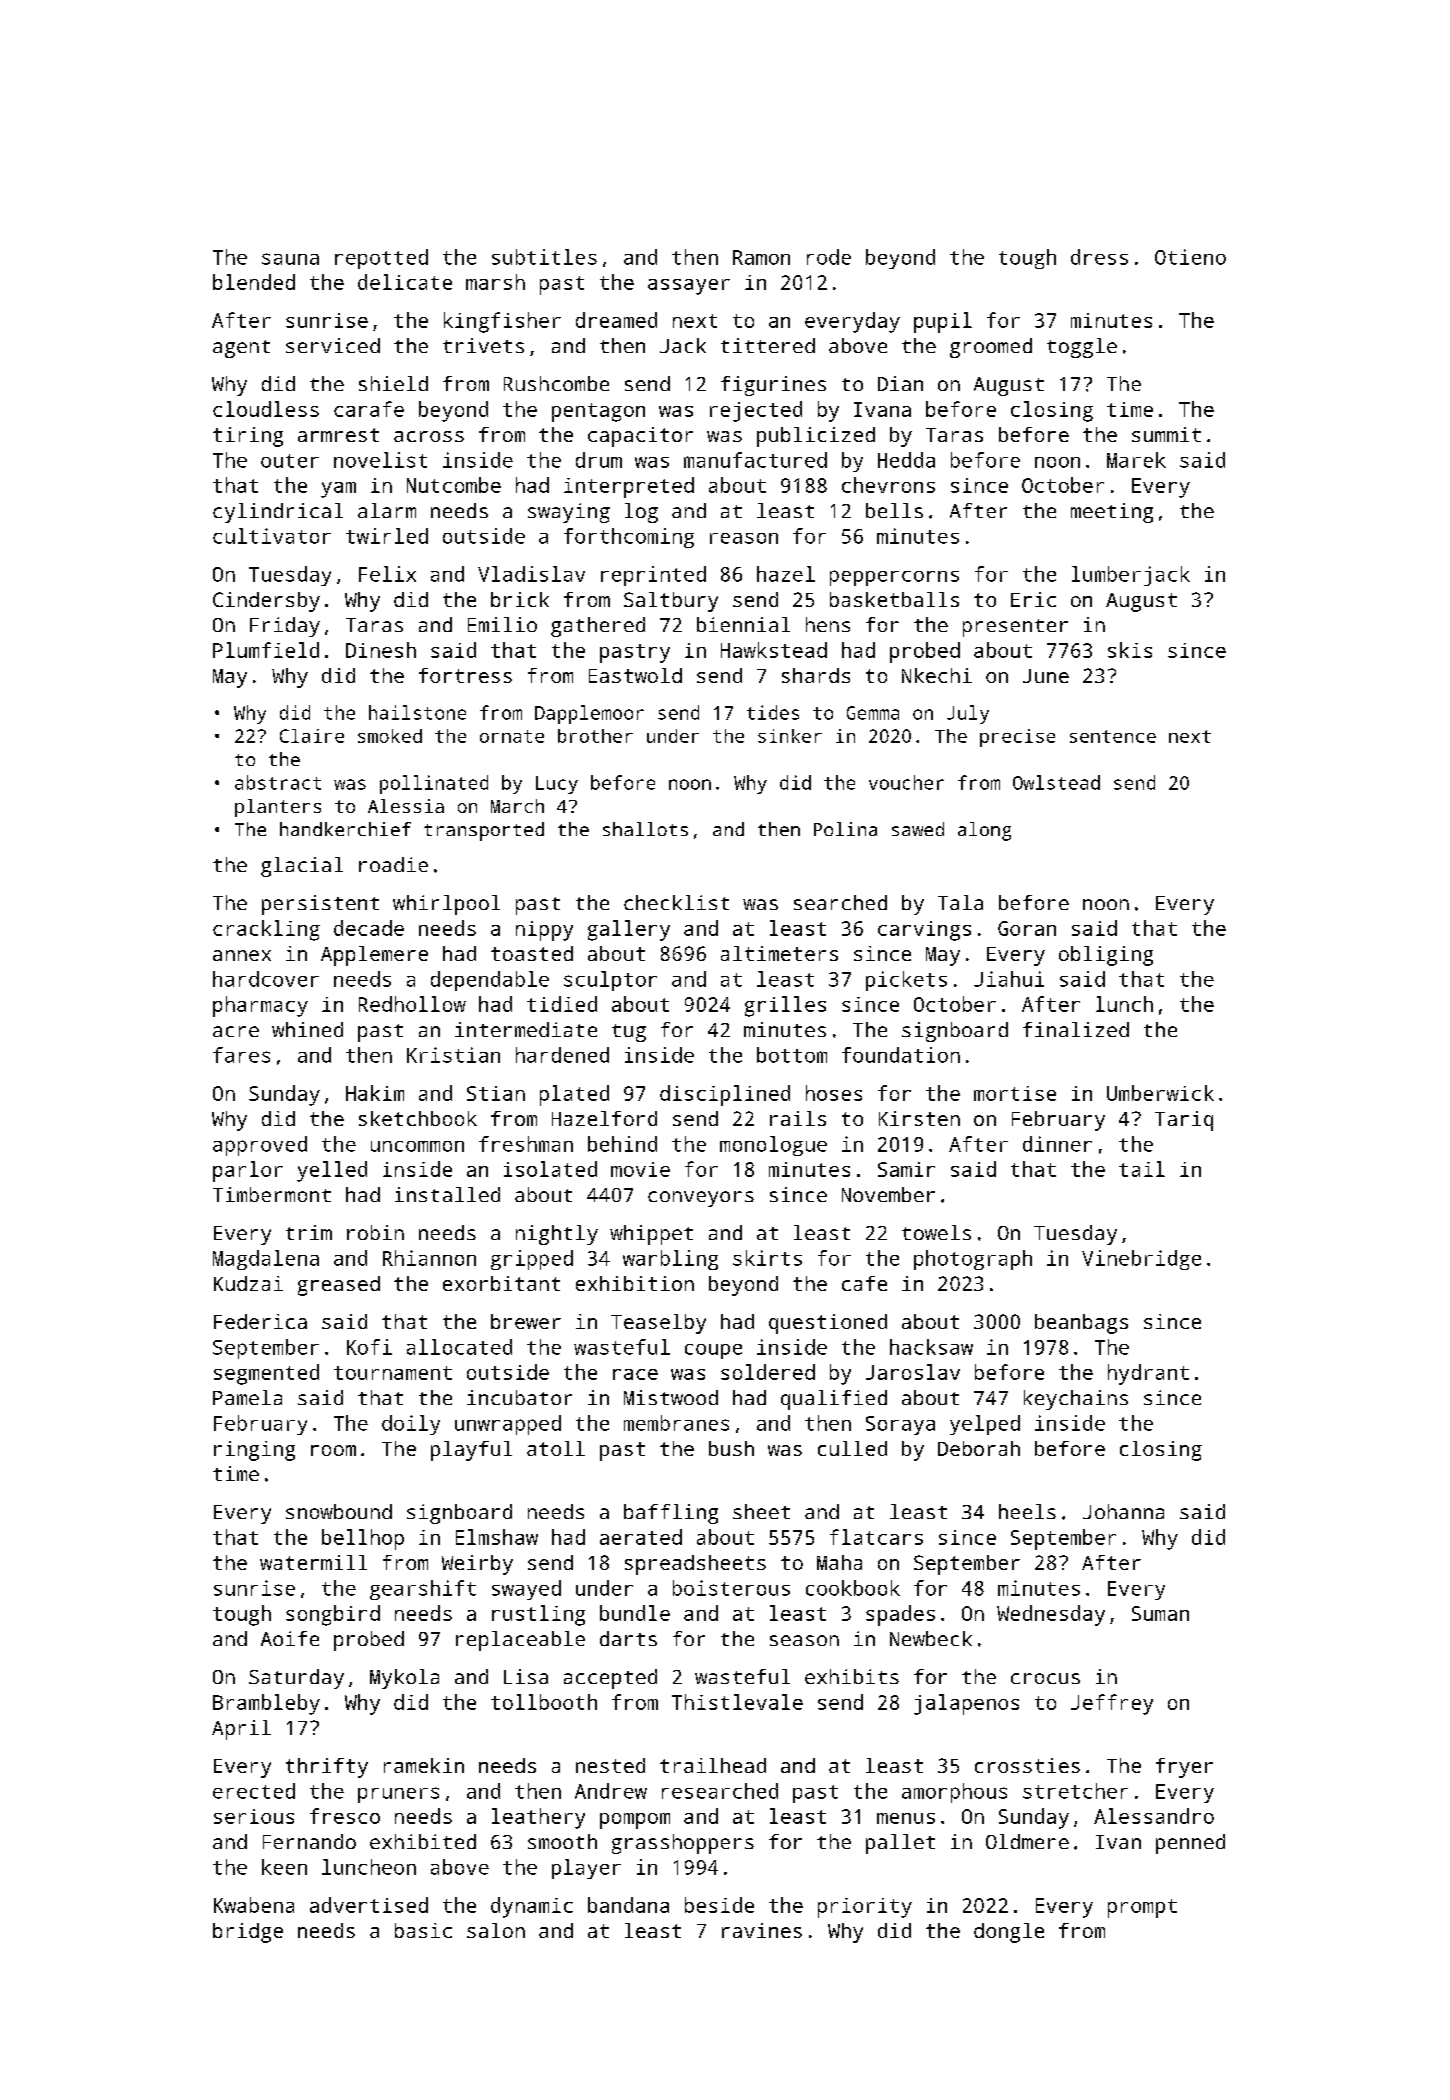 Image resolution: width=1450 pixels, height=2100 pixels. Describe the element at coordinates (254, 1905) in the image. I see `Kwabena` at that location.
